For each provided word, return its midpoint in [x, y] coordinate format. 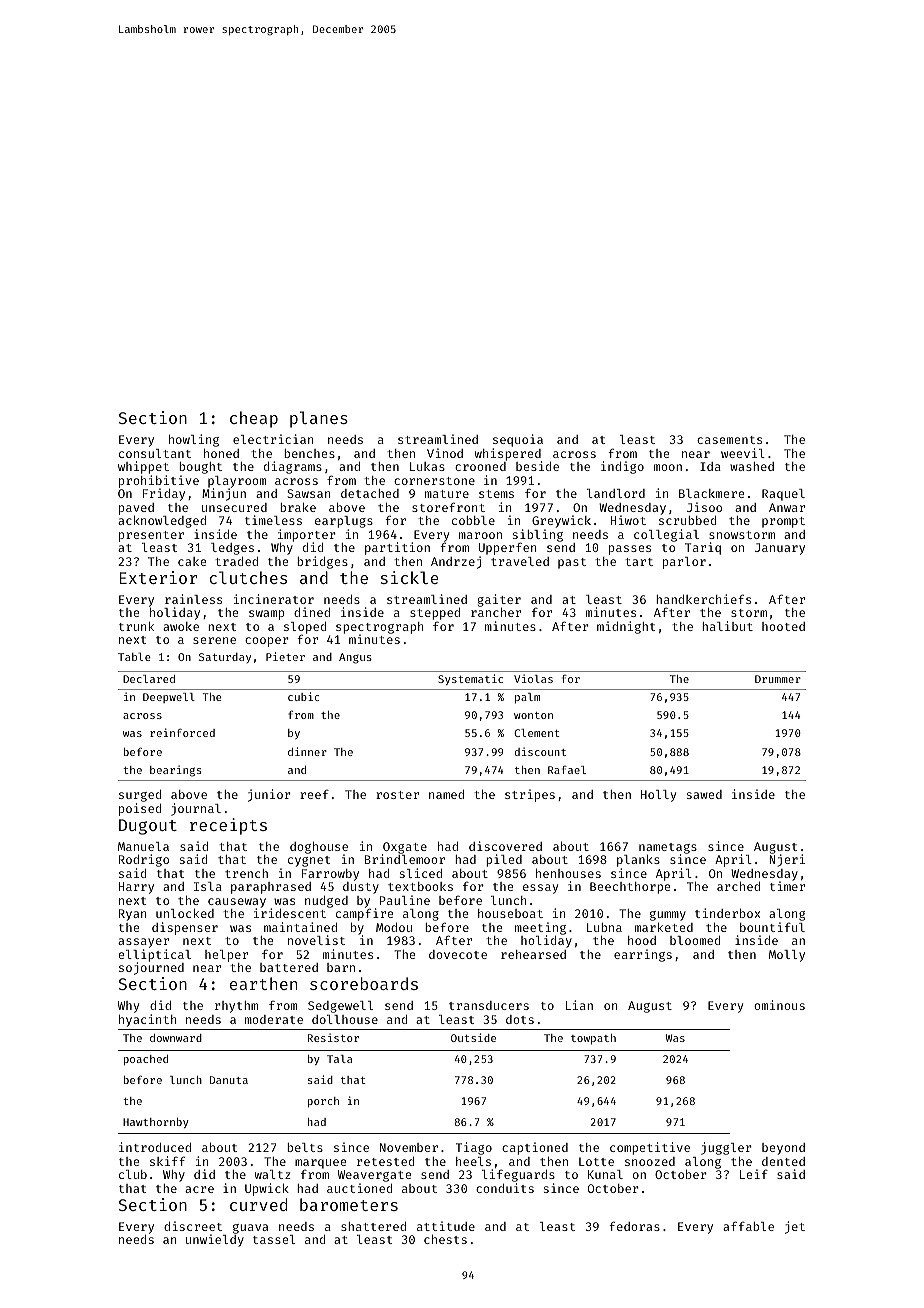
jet [795, 1227]
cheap [254, 419]
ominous [779, 1005]
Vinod [445, 453]
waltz [273, 1174]
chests [445, 1239]
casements [729, 440]
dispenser [185, 928]
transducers [489, 1005]
